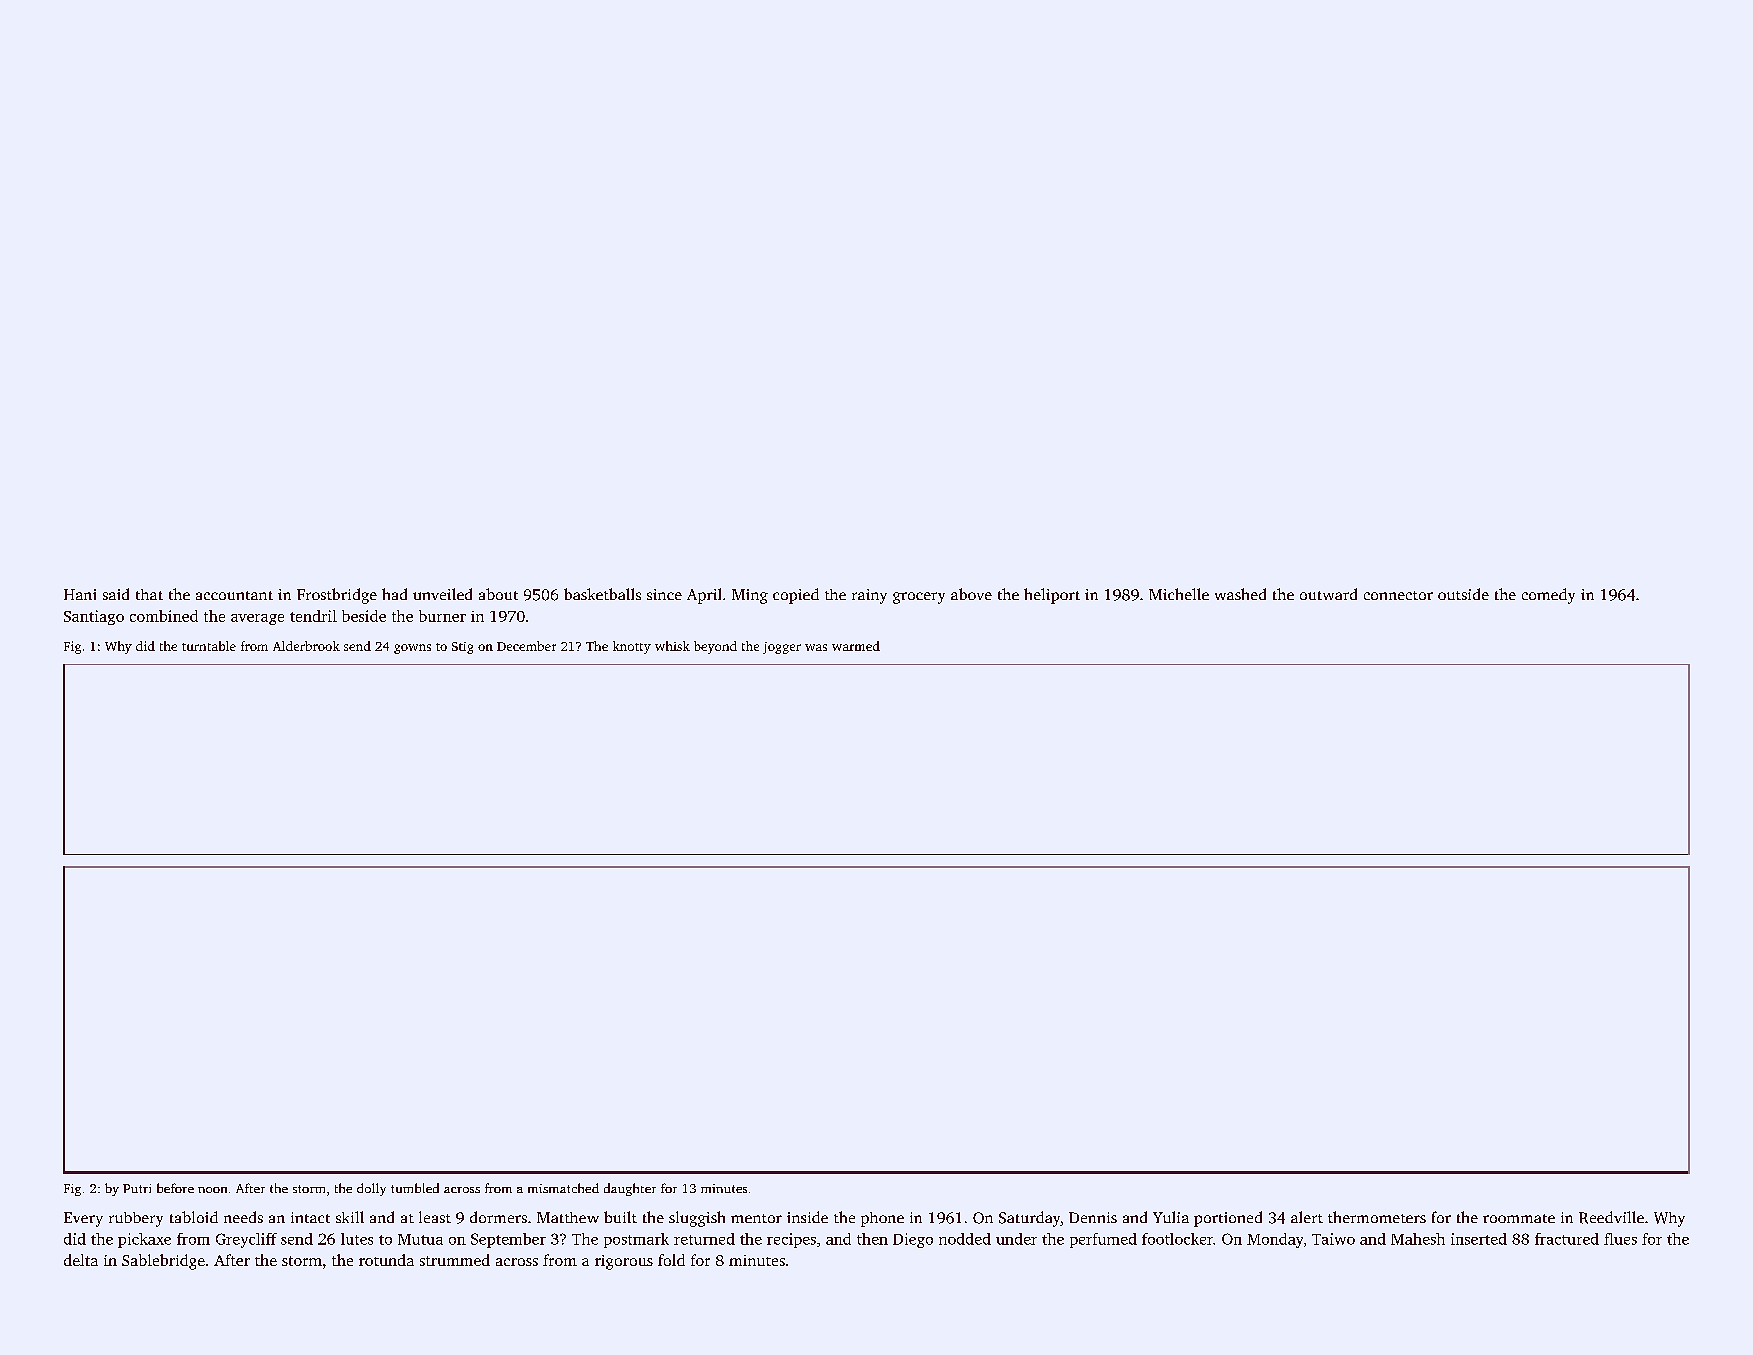  What do you see at coordinates (856, 646) in the screenshot?
I see `warmed` at bounding box center [856, 646].
